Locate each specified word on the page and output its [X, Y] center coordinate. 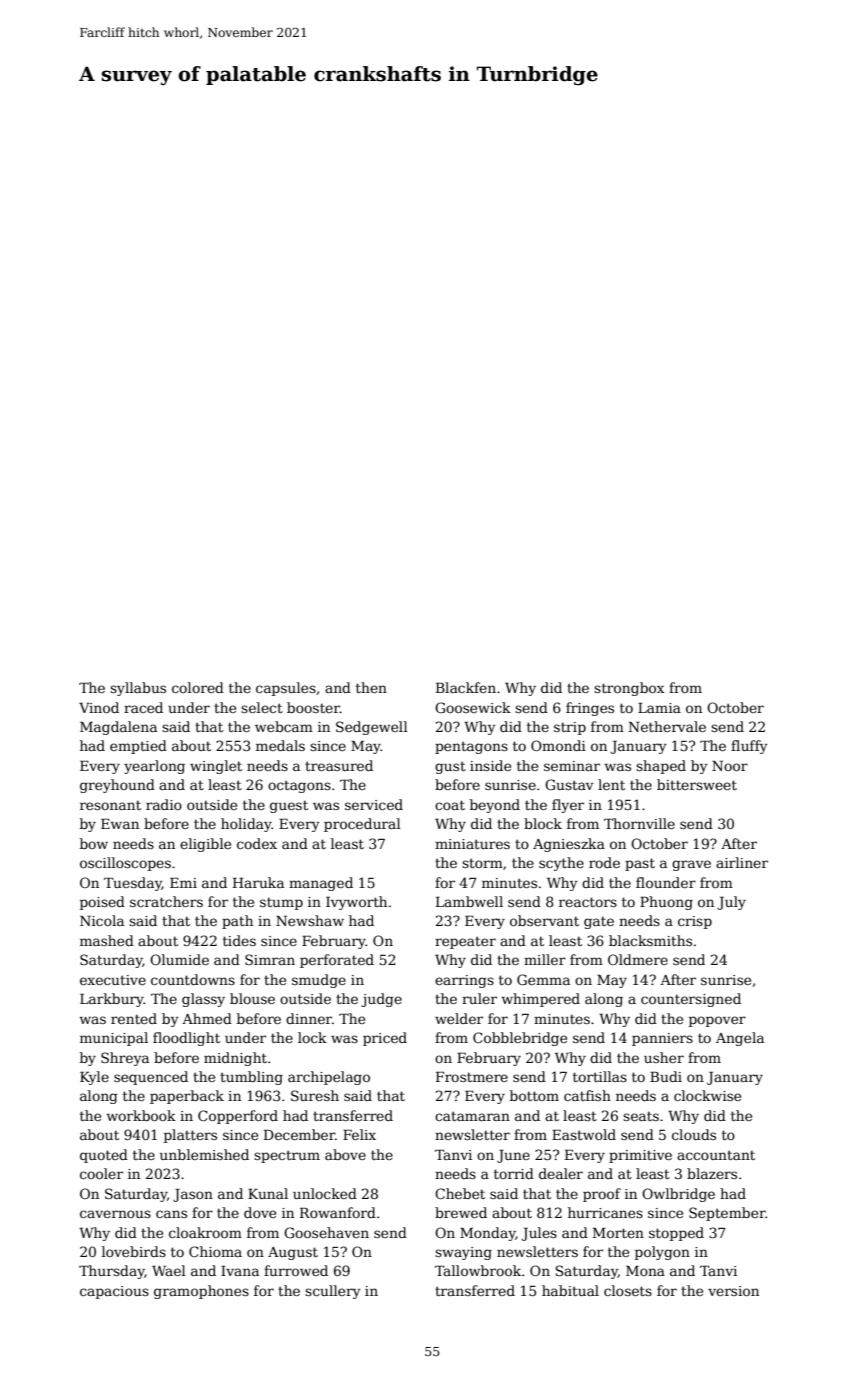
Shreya [125, 1059]
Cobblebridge [520, 1039]
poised [102, 903]
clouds [694, 1134]
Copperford [238, 1117]
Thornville [639, 823]
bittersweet [697, 784]
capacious [114, 1292]
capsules [286, 689]
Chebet [460, 1193]
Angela [740, 1039]
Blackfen [466, 687]
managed [321, 884]
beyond [495, 806]
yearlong [154, 767]
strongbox [629, 689]
